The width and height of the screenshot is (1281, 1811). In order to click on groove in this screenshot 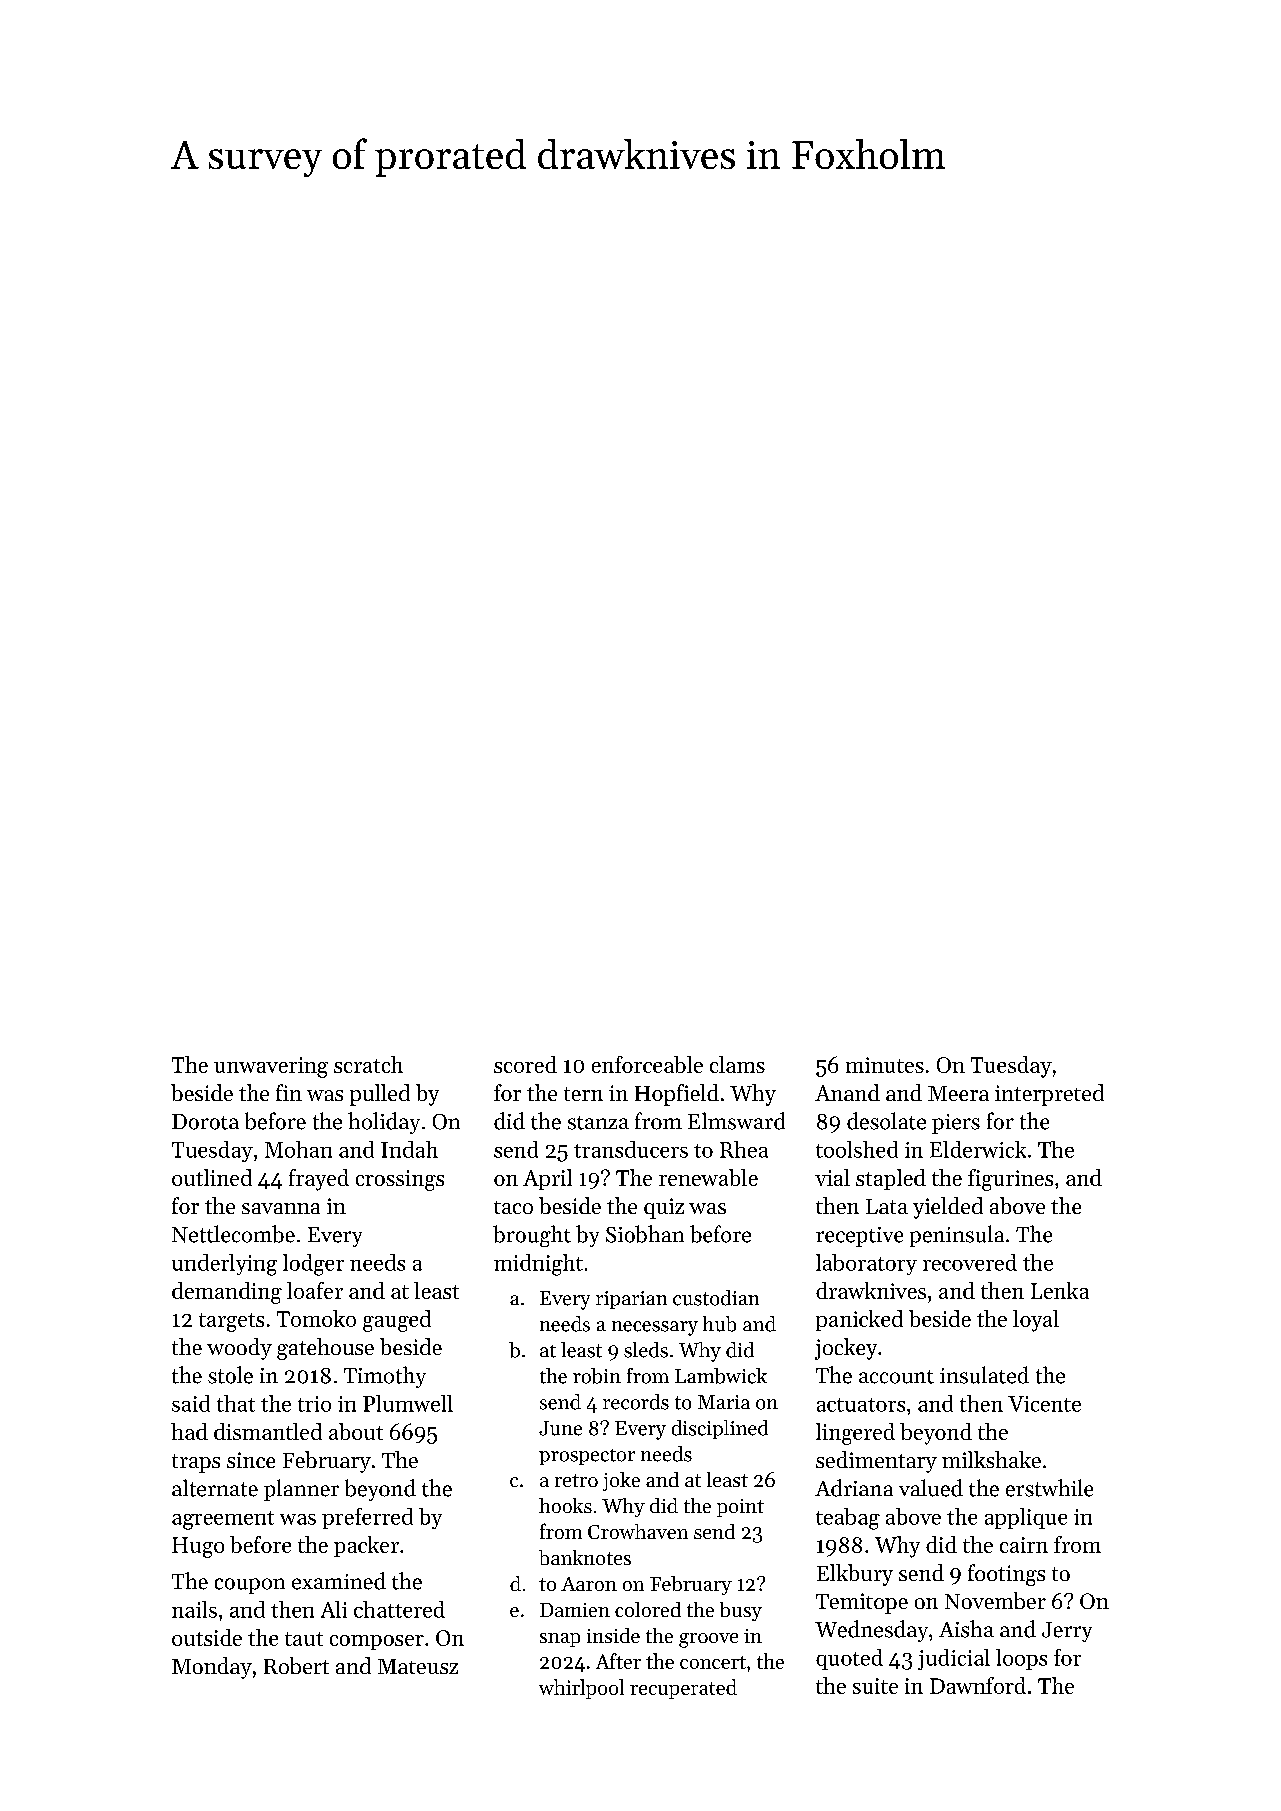, I will do `click(708, 1640)`.
